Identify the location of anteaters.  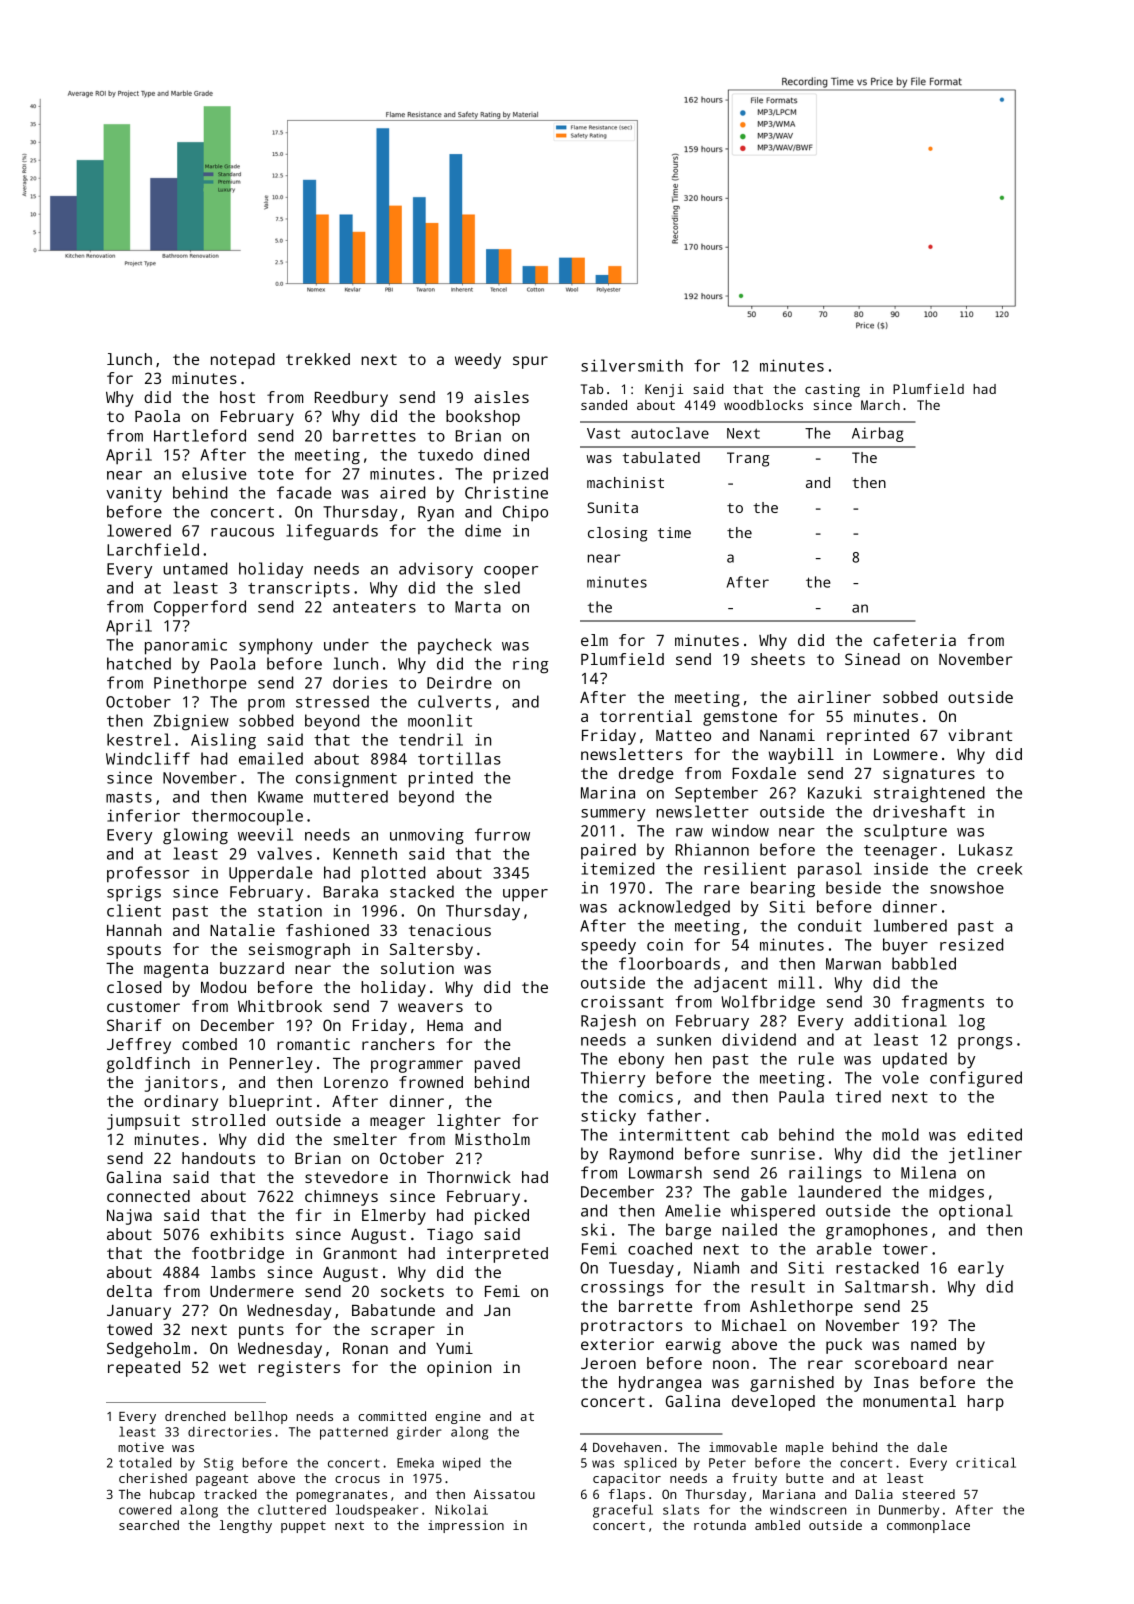
(374, 607).
